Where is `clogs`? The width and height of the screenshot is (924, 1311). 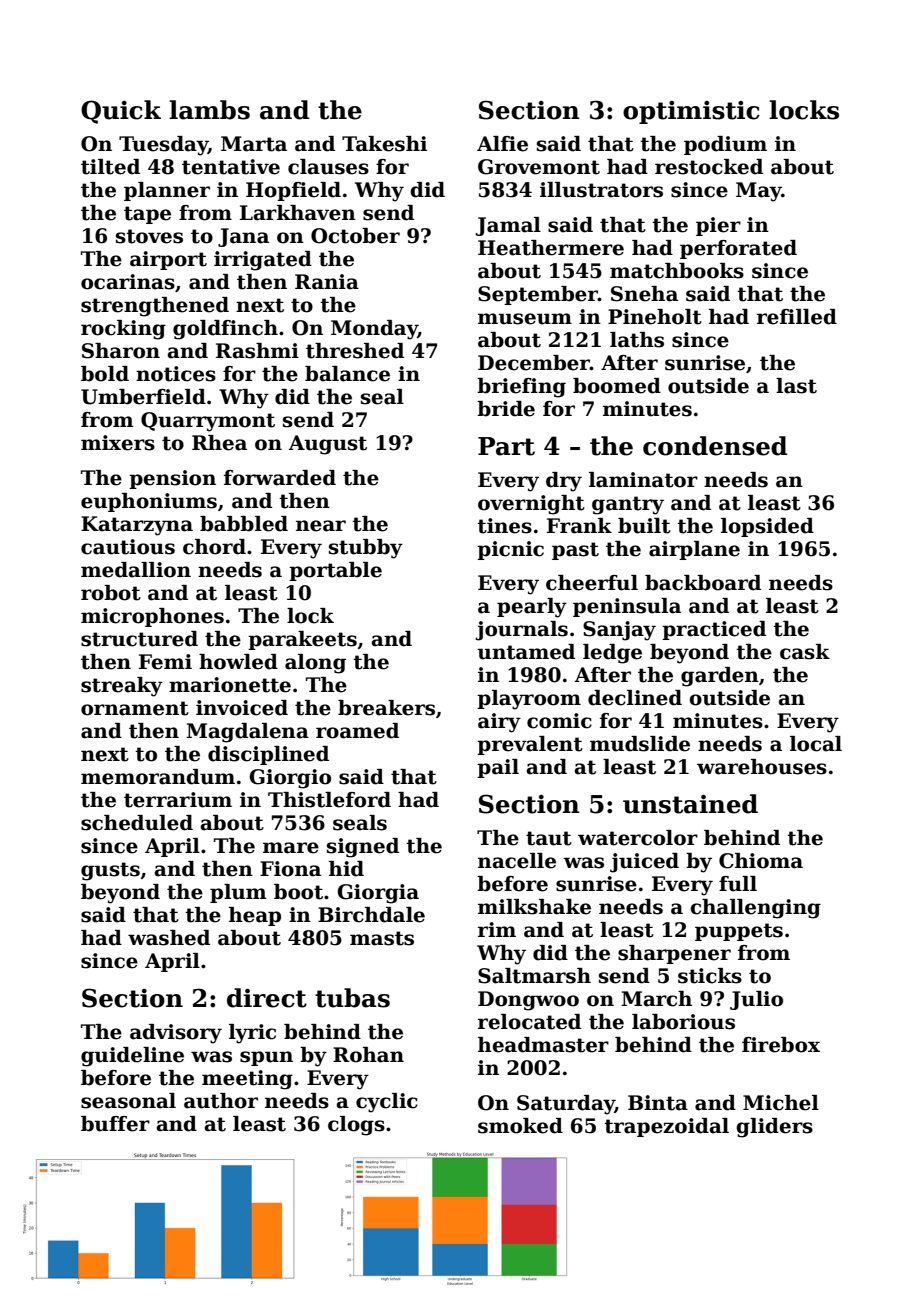 clogs is located at coordinates (356, 1126).
